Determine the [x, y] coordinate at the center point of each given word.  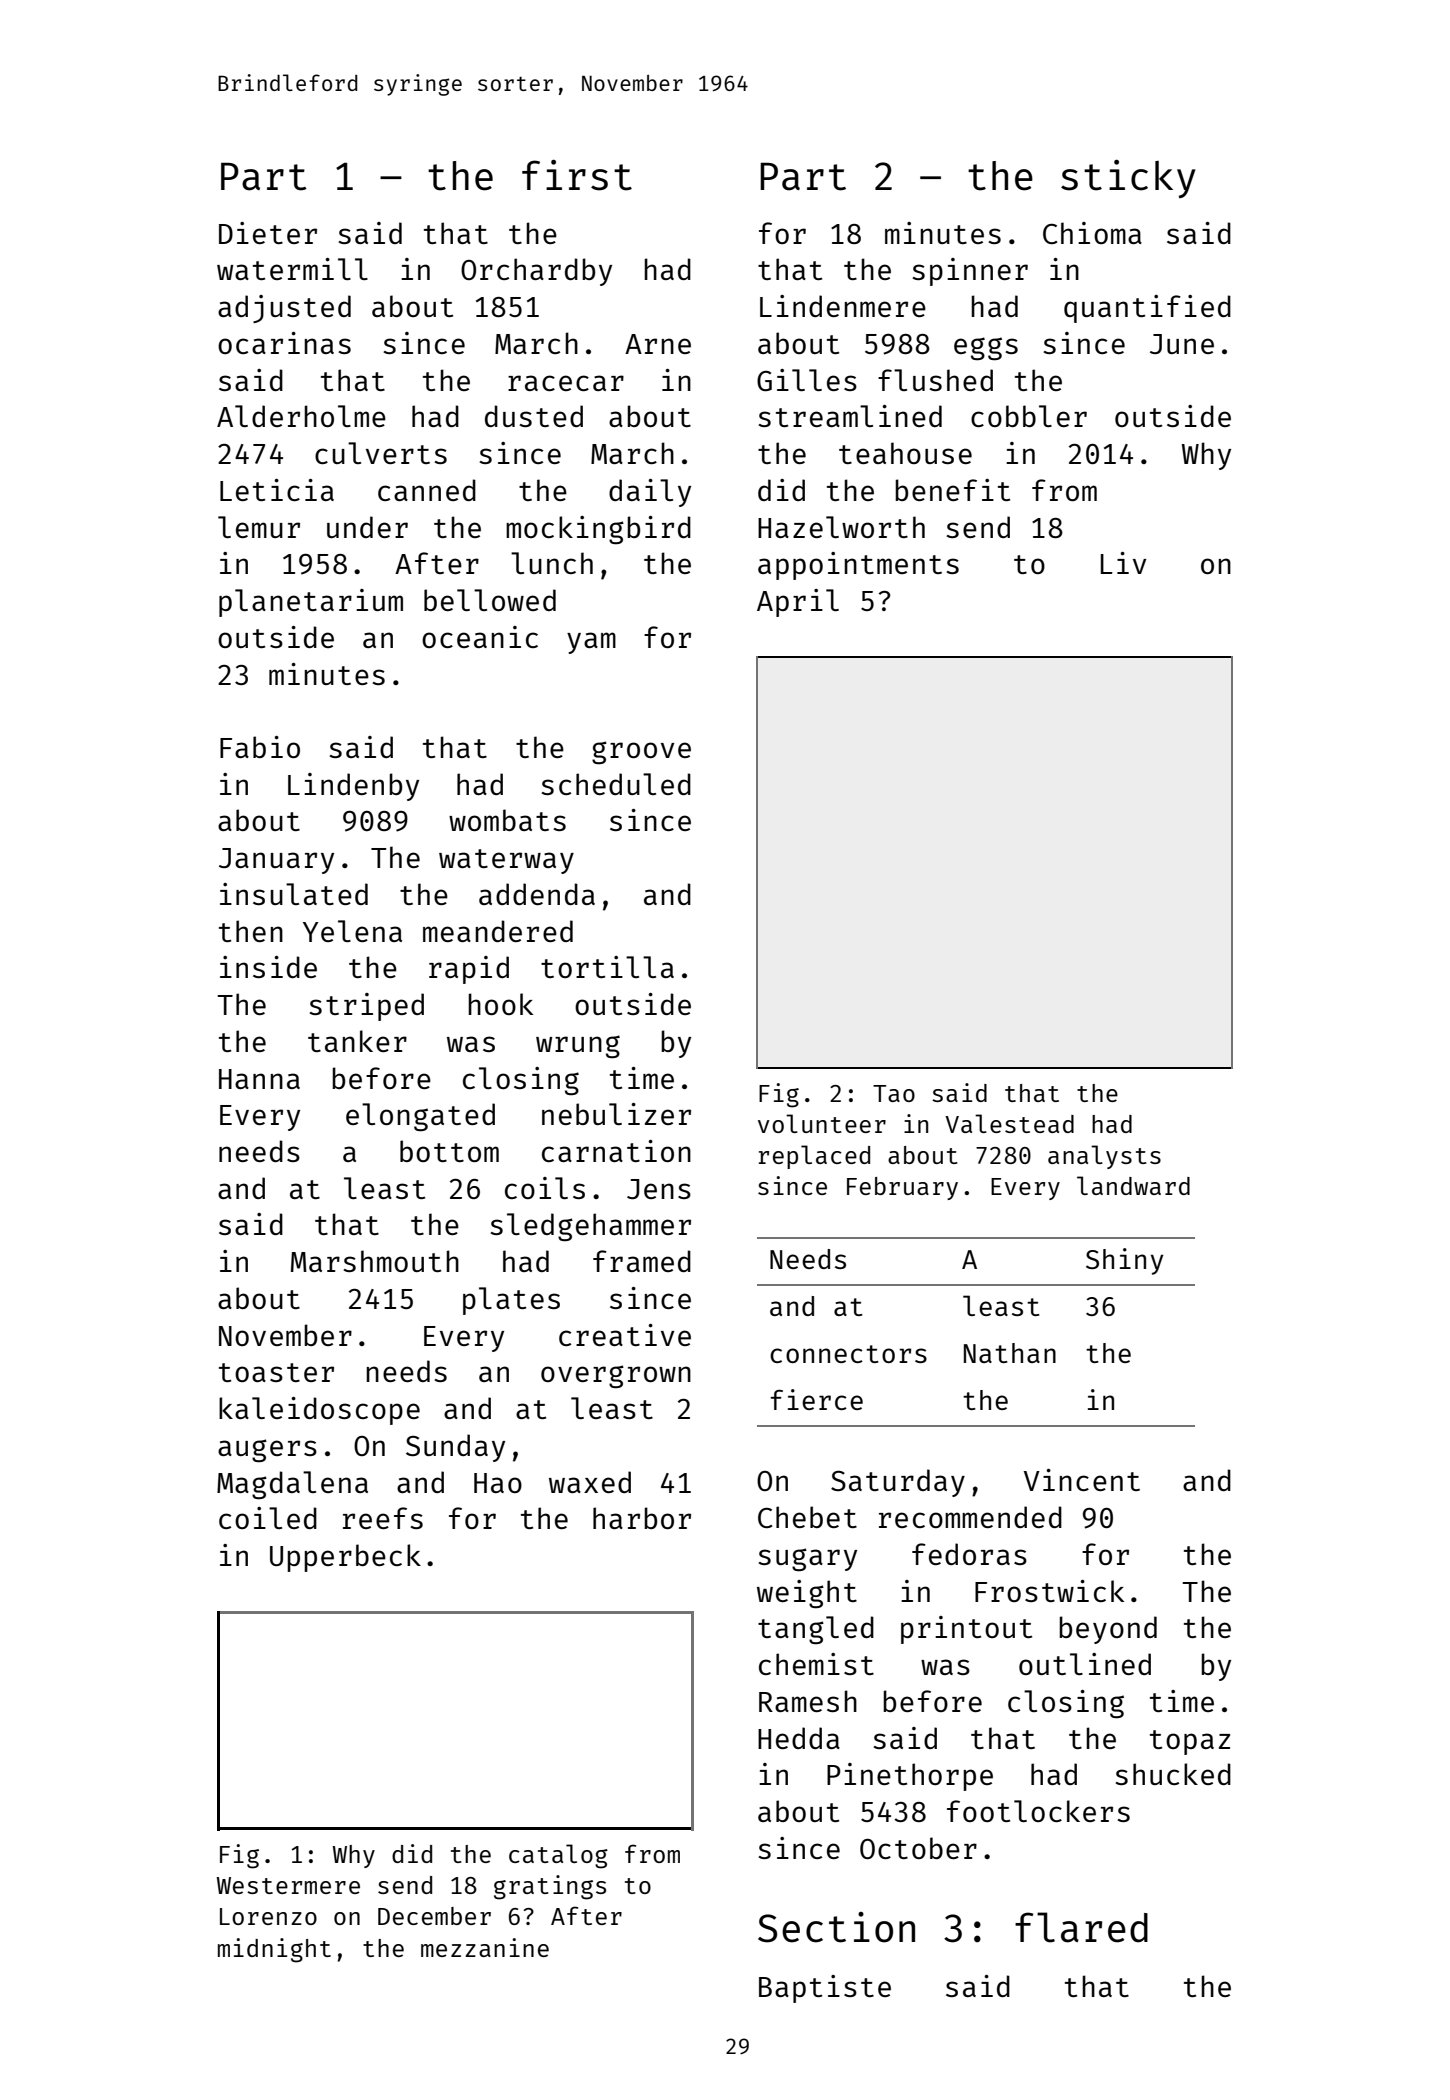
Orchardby [536, 272]
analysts [1104, 1157]
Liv [1124, 563]
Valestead [1009, 1123]
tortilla [607, 967]
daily [650, 493]
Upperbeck [345, 1558]
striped [366, 1007]
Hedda [799, 1738]
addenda [537, 894]
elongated [420, 1117]
